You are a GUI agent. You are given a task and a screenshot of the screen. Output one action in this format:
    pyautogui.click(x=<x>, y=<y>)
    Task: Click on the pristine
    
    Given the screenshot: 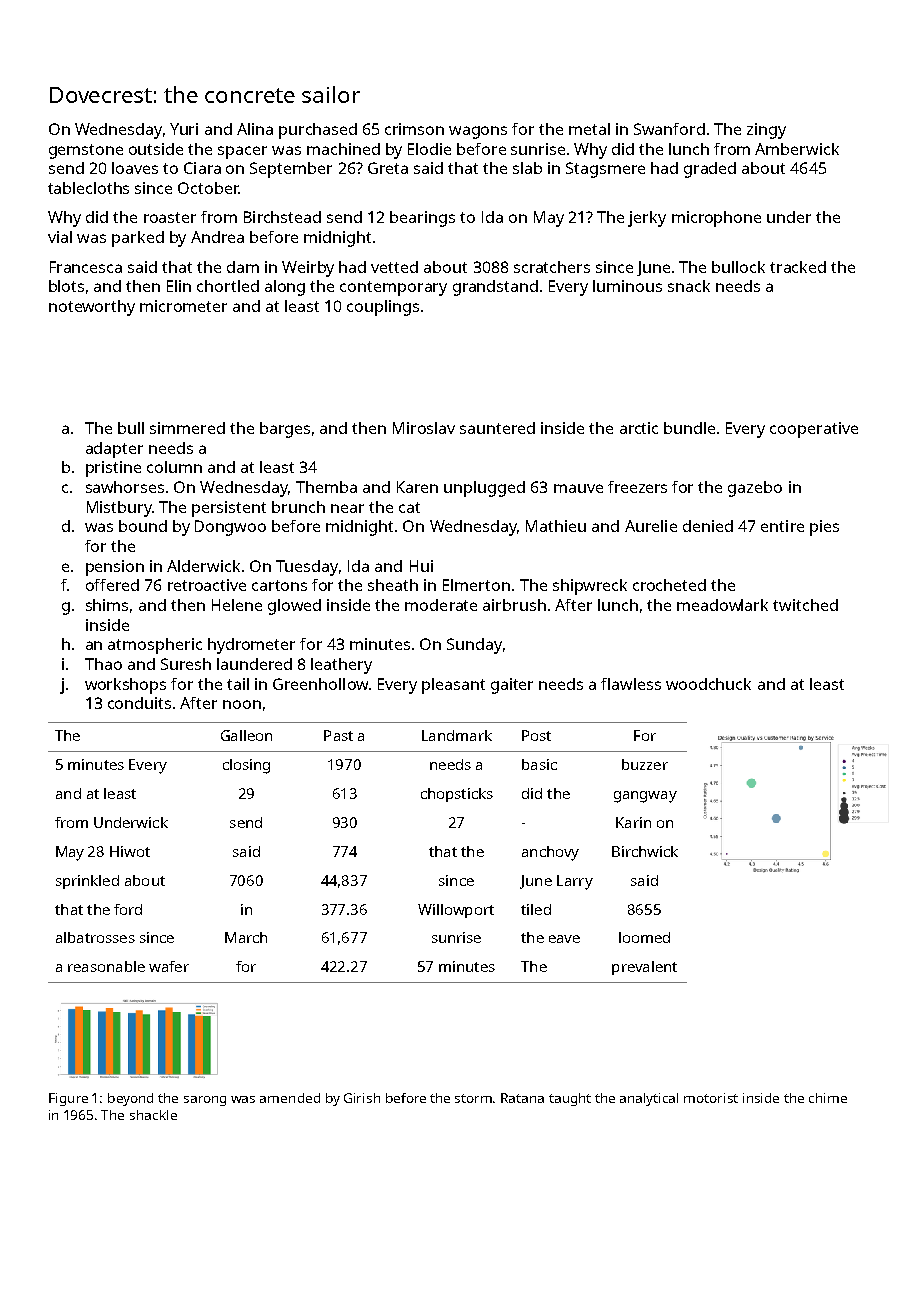 What is the action you would take?
    pyautogui.click(x=113, y=469)
